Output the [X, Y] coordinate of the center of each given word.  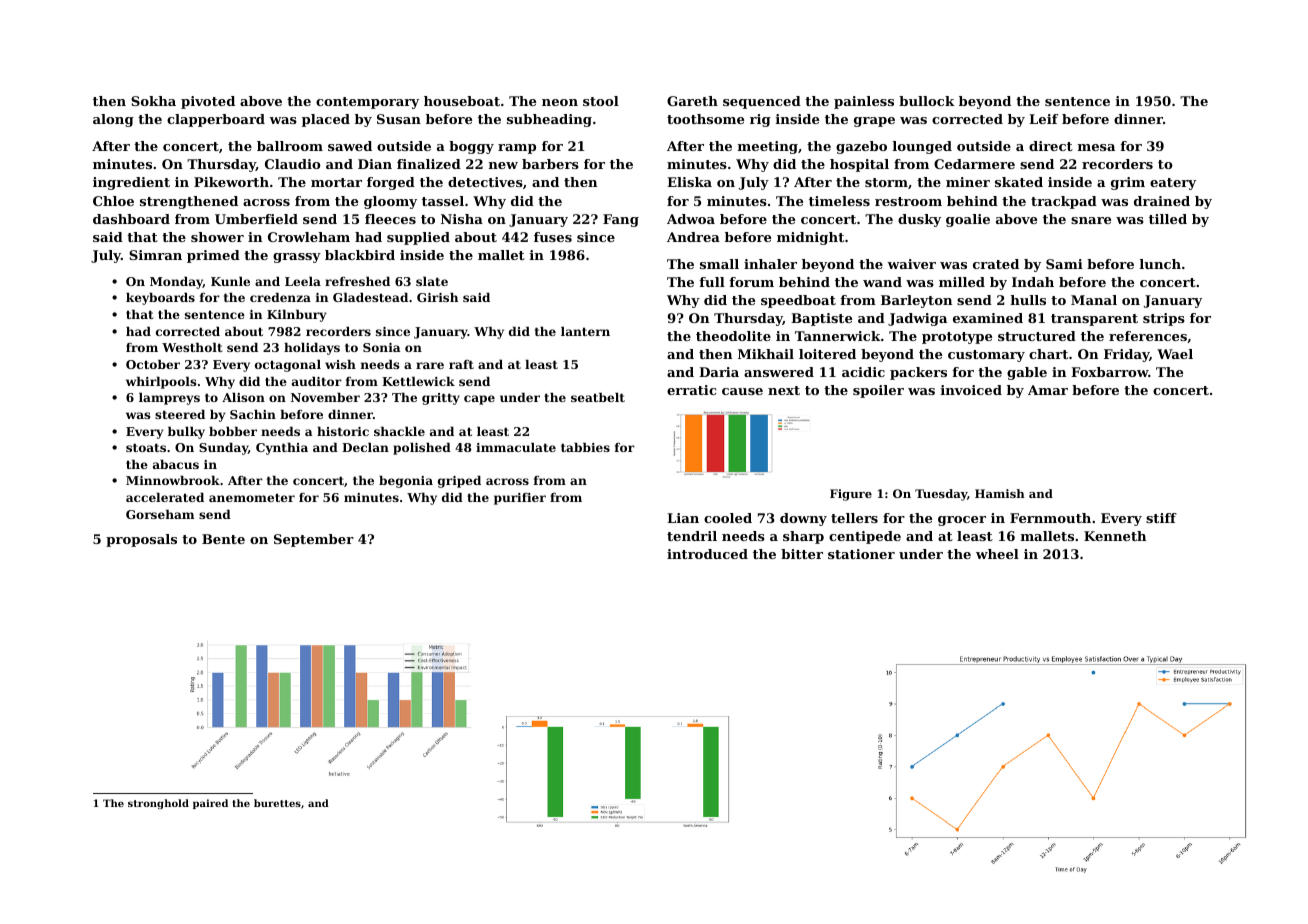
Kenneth [1115, 536]
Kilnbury [297, 316]
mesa [1096, 147]
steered [180, 414]
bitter [802, 554]
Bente [223, 539]
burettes [277, 803]
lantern [585, 331]
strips [1164, 319]
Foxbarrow [1109, 372]
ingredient [131, 183]
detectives [485, 182]
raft [461, 364]
